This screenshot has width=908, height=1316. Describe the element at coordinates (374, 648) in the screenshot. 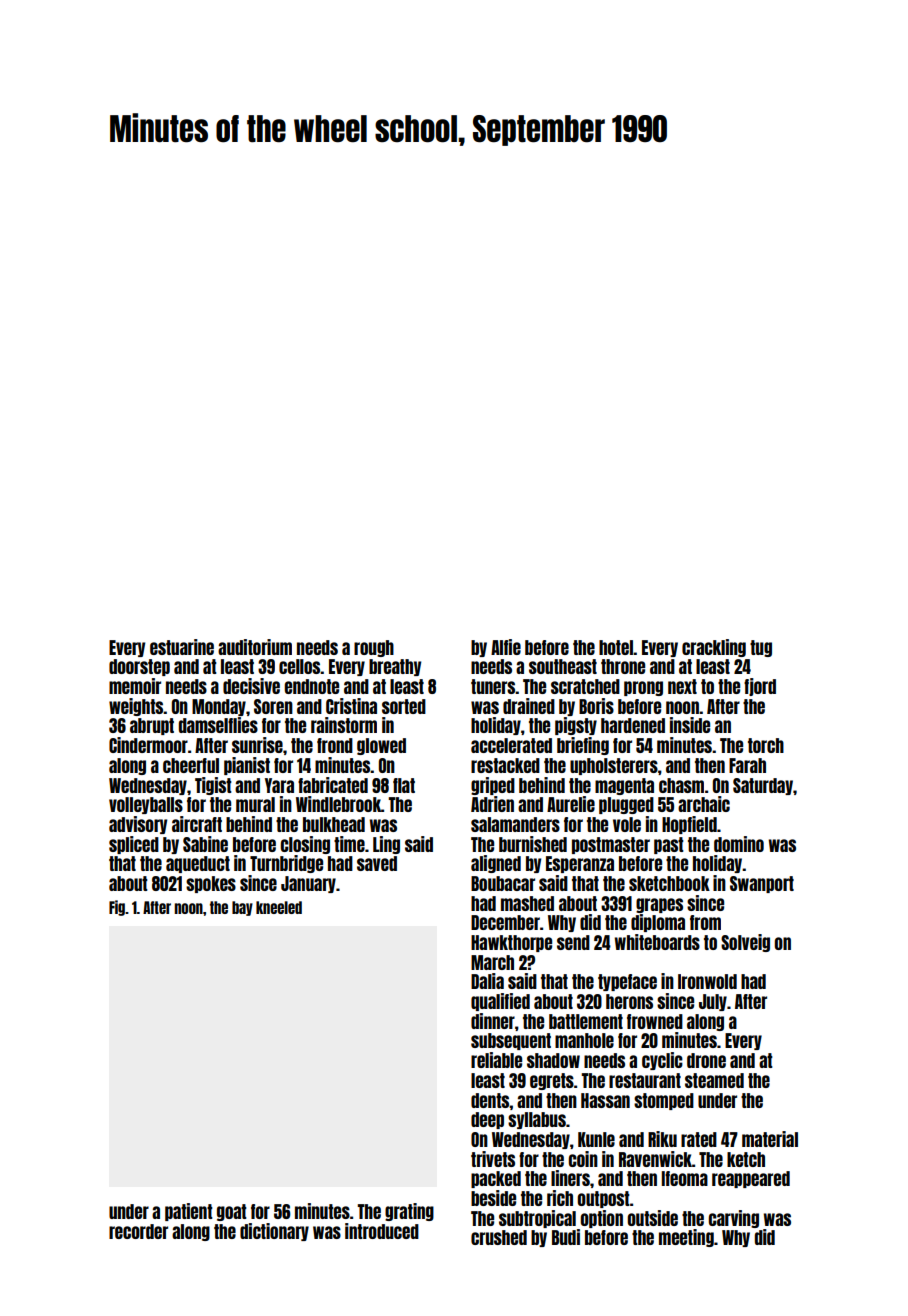

I see `rough` at that location.
